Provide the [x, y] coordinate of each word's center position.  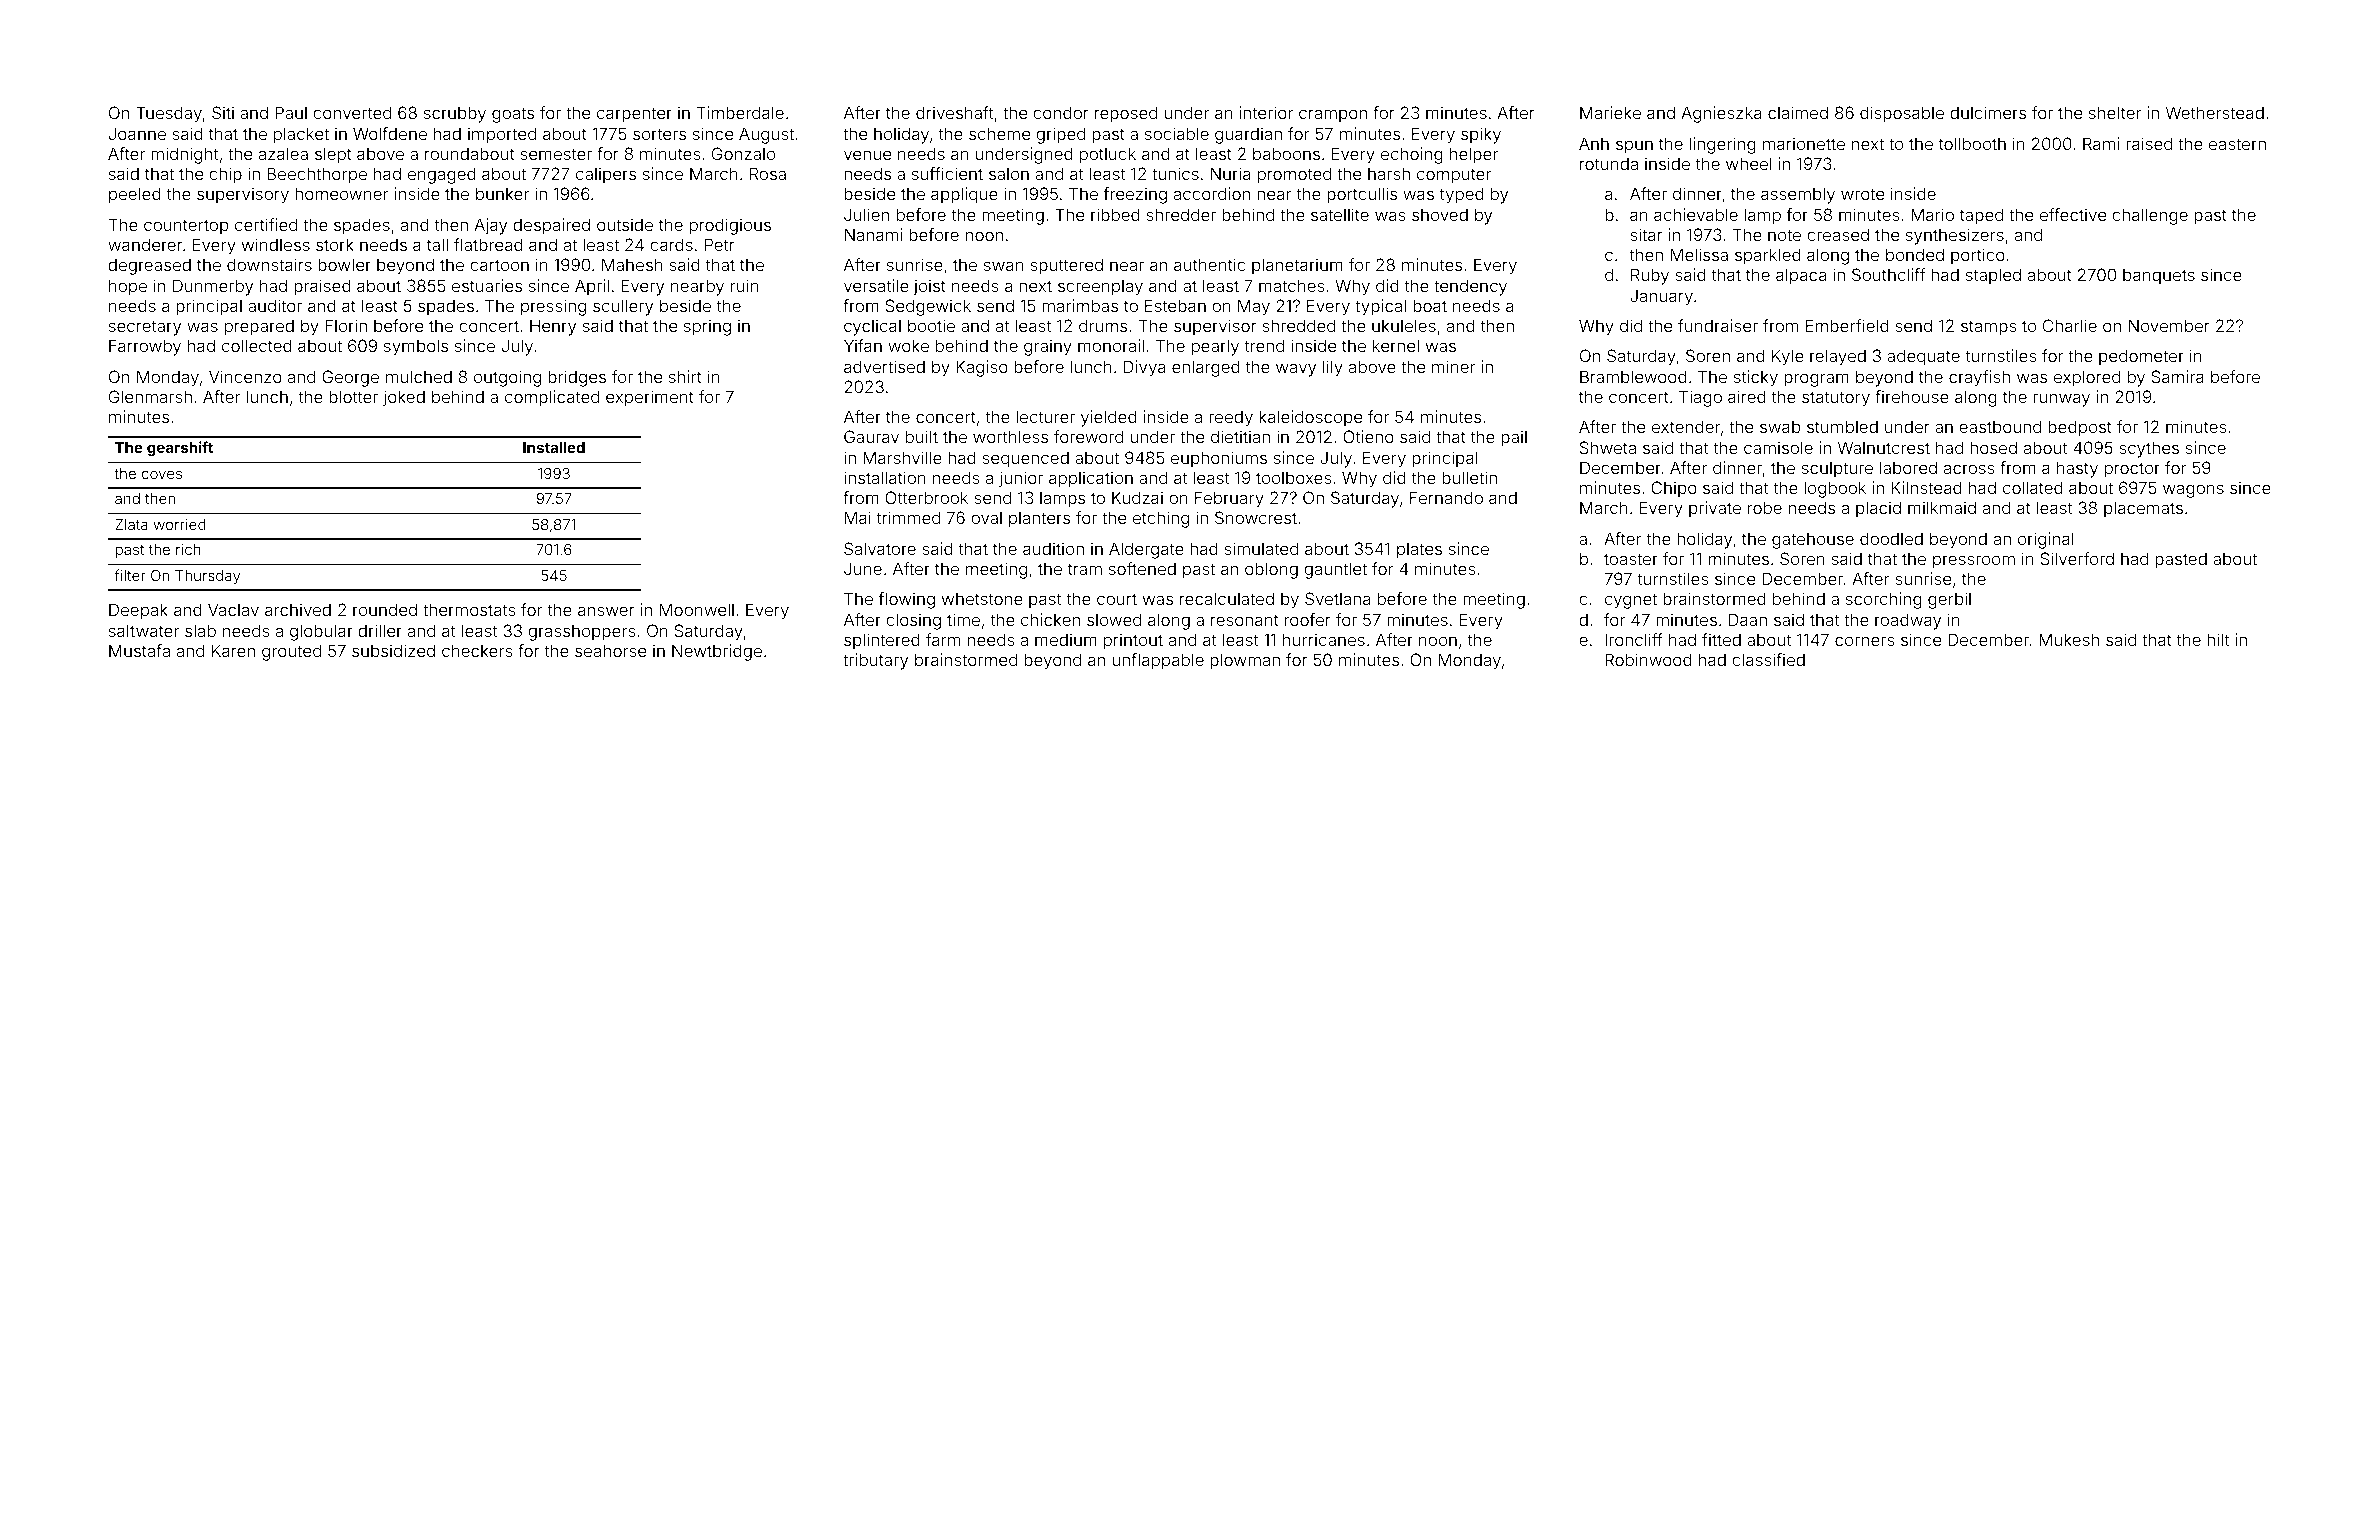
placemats [2143, 509]
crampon [1333, 116]
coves [162, 474]
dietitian [1240, 436]
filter [130, 575]
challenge [2150, 216]
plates [1419, 551]
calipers [606, 175]
